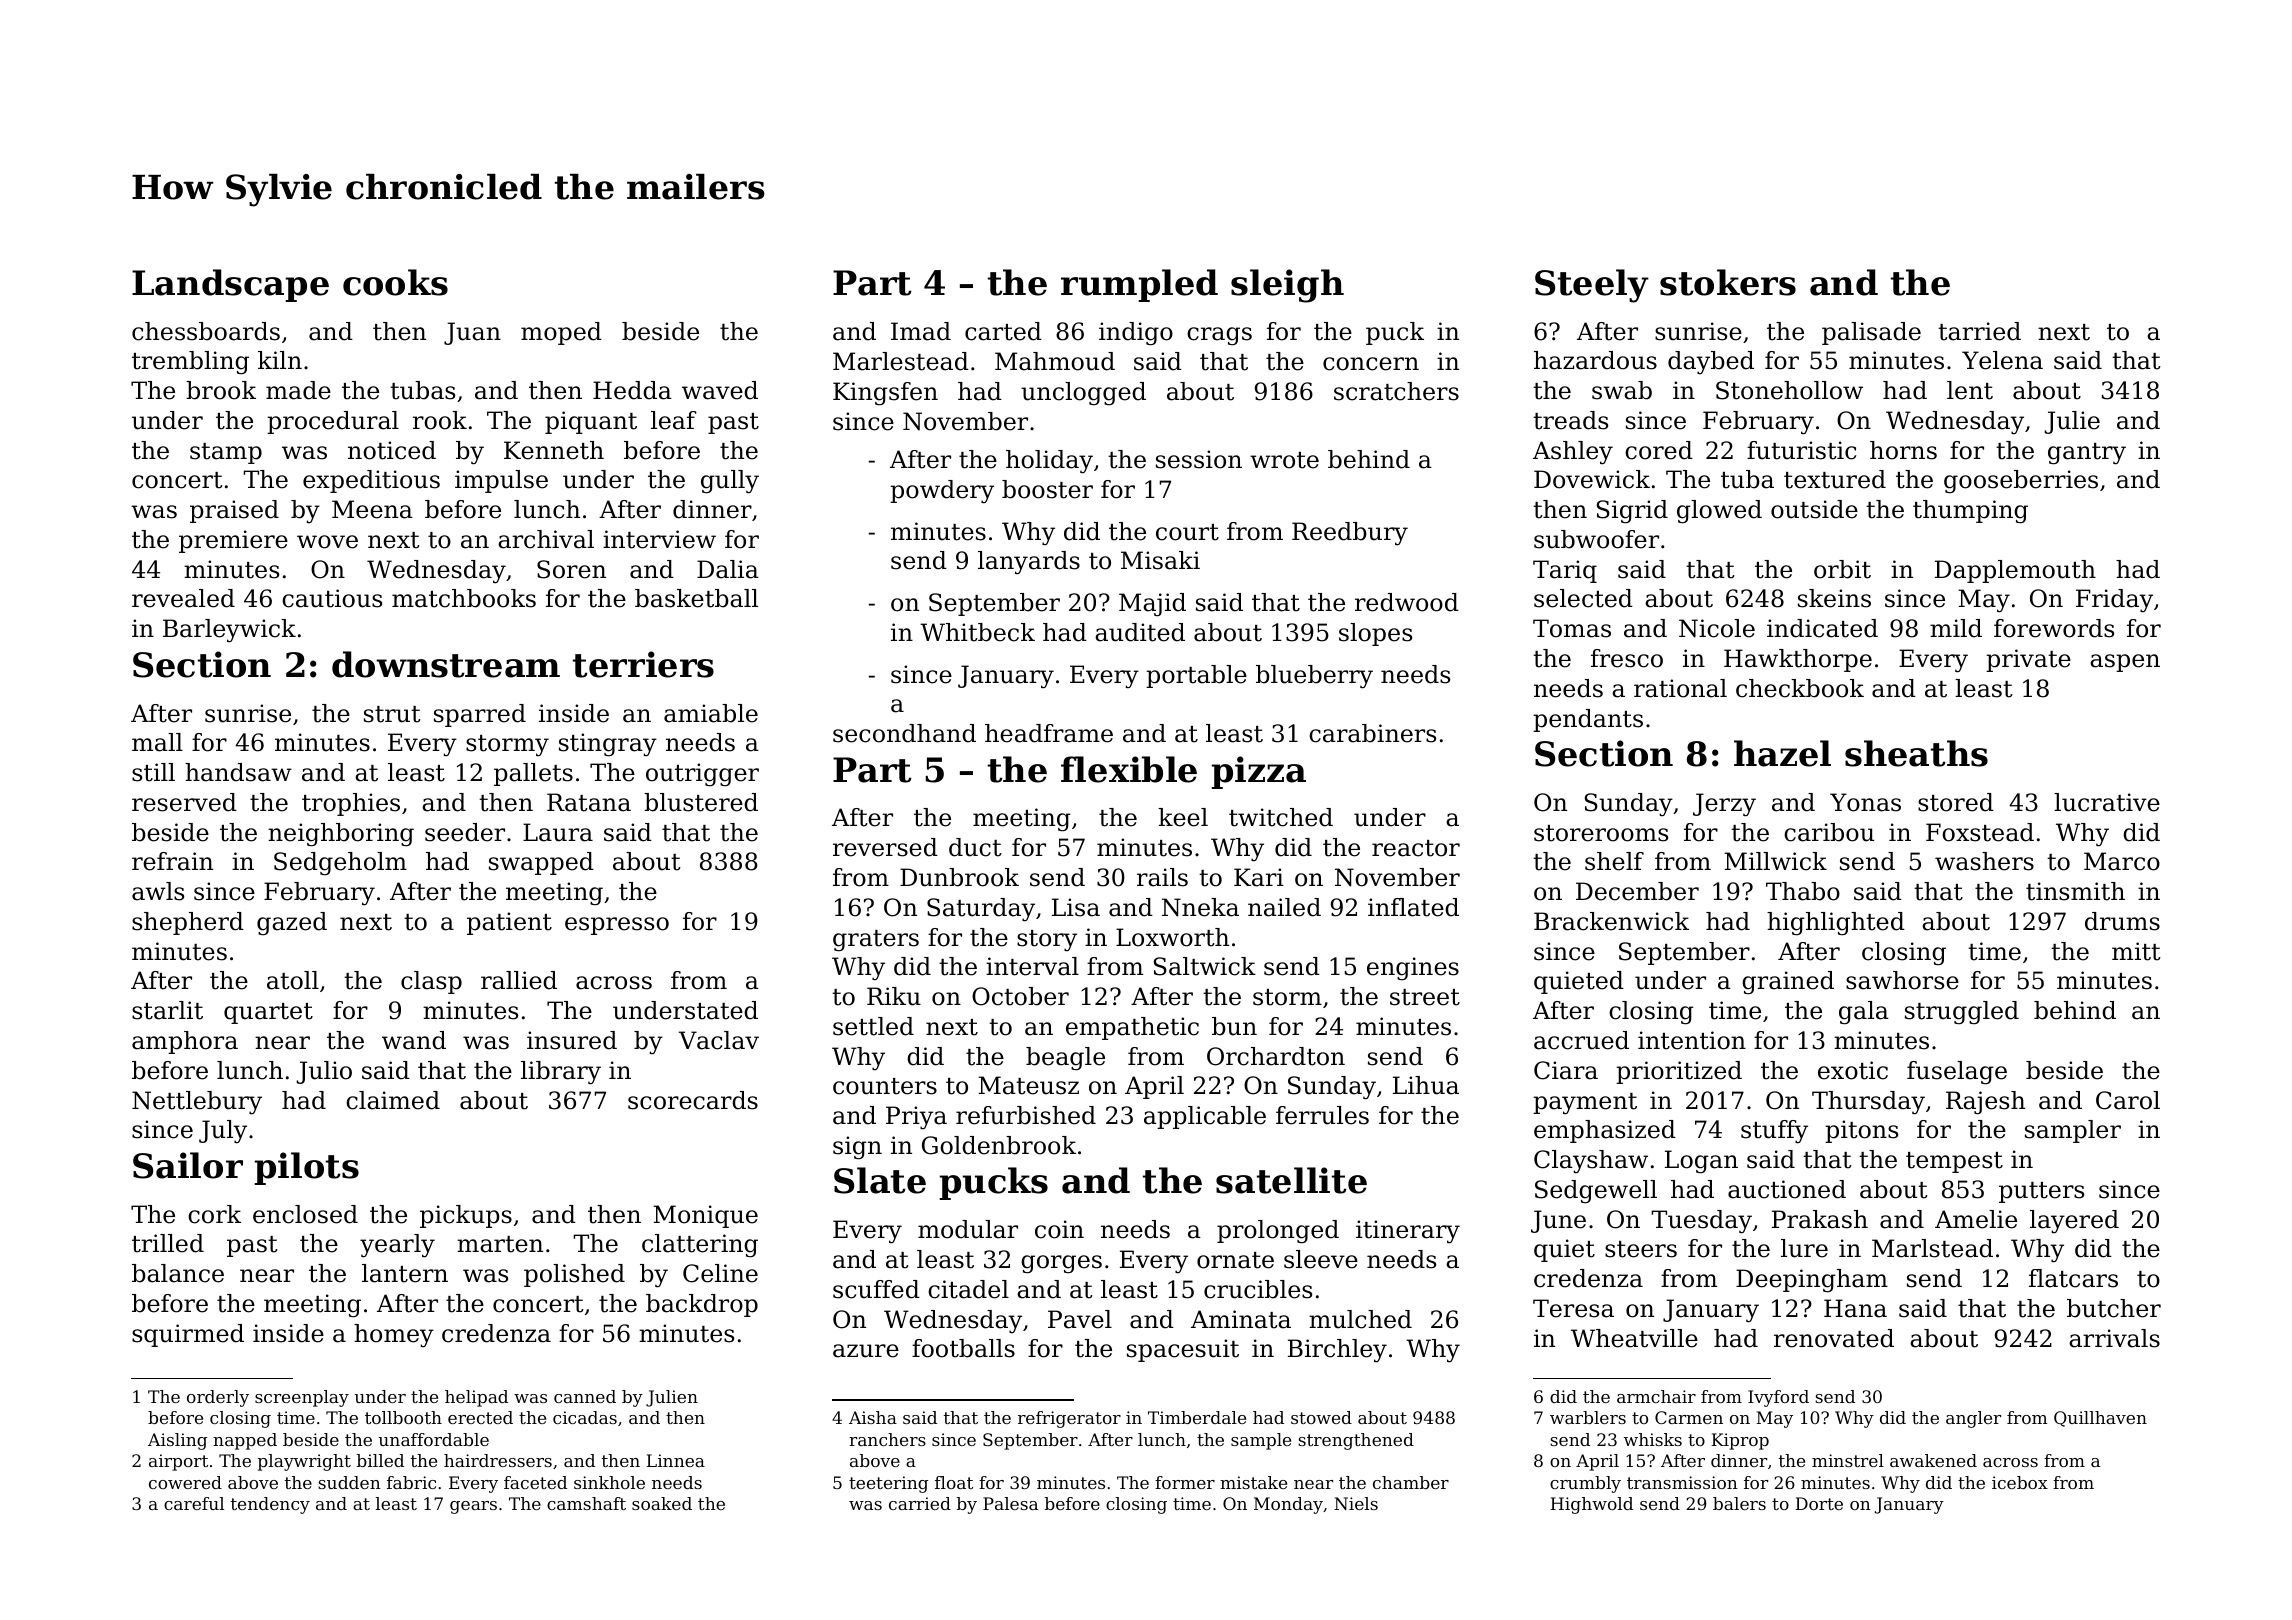  What do you see at coordinates (574, 1275) in the screenshot?
I see `polished` at bounding box center [574, 1275].
